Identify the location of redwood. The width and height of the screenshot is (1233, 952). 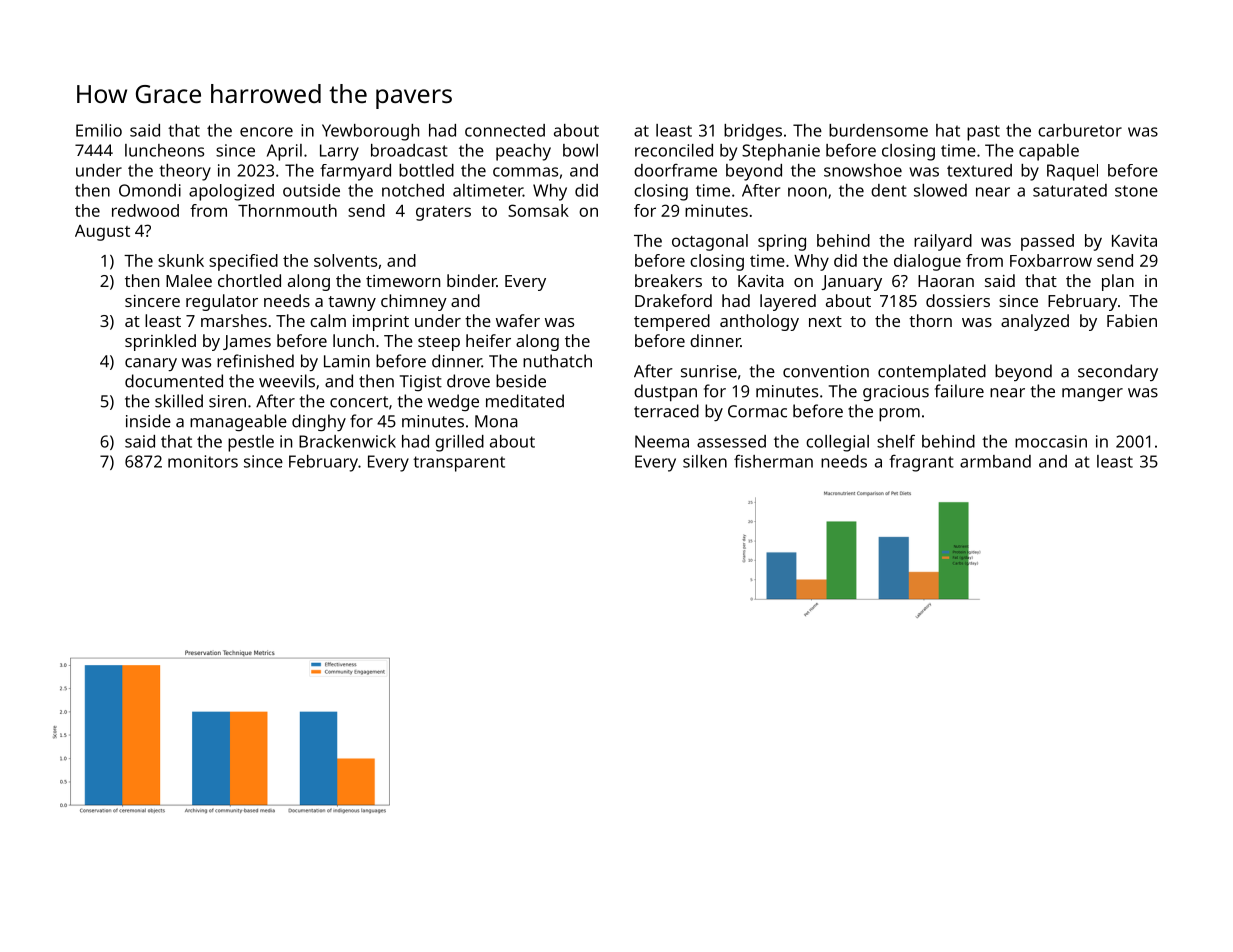
(145, 210).
